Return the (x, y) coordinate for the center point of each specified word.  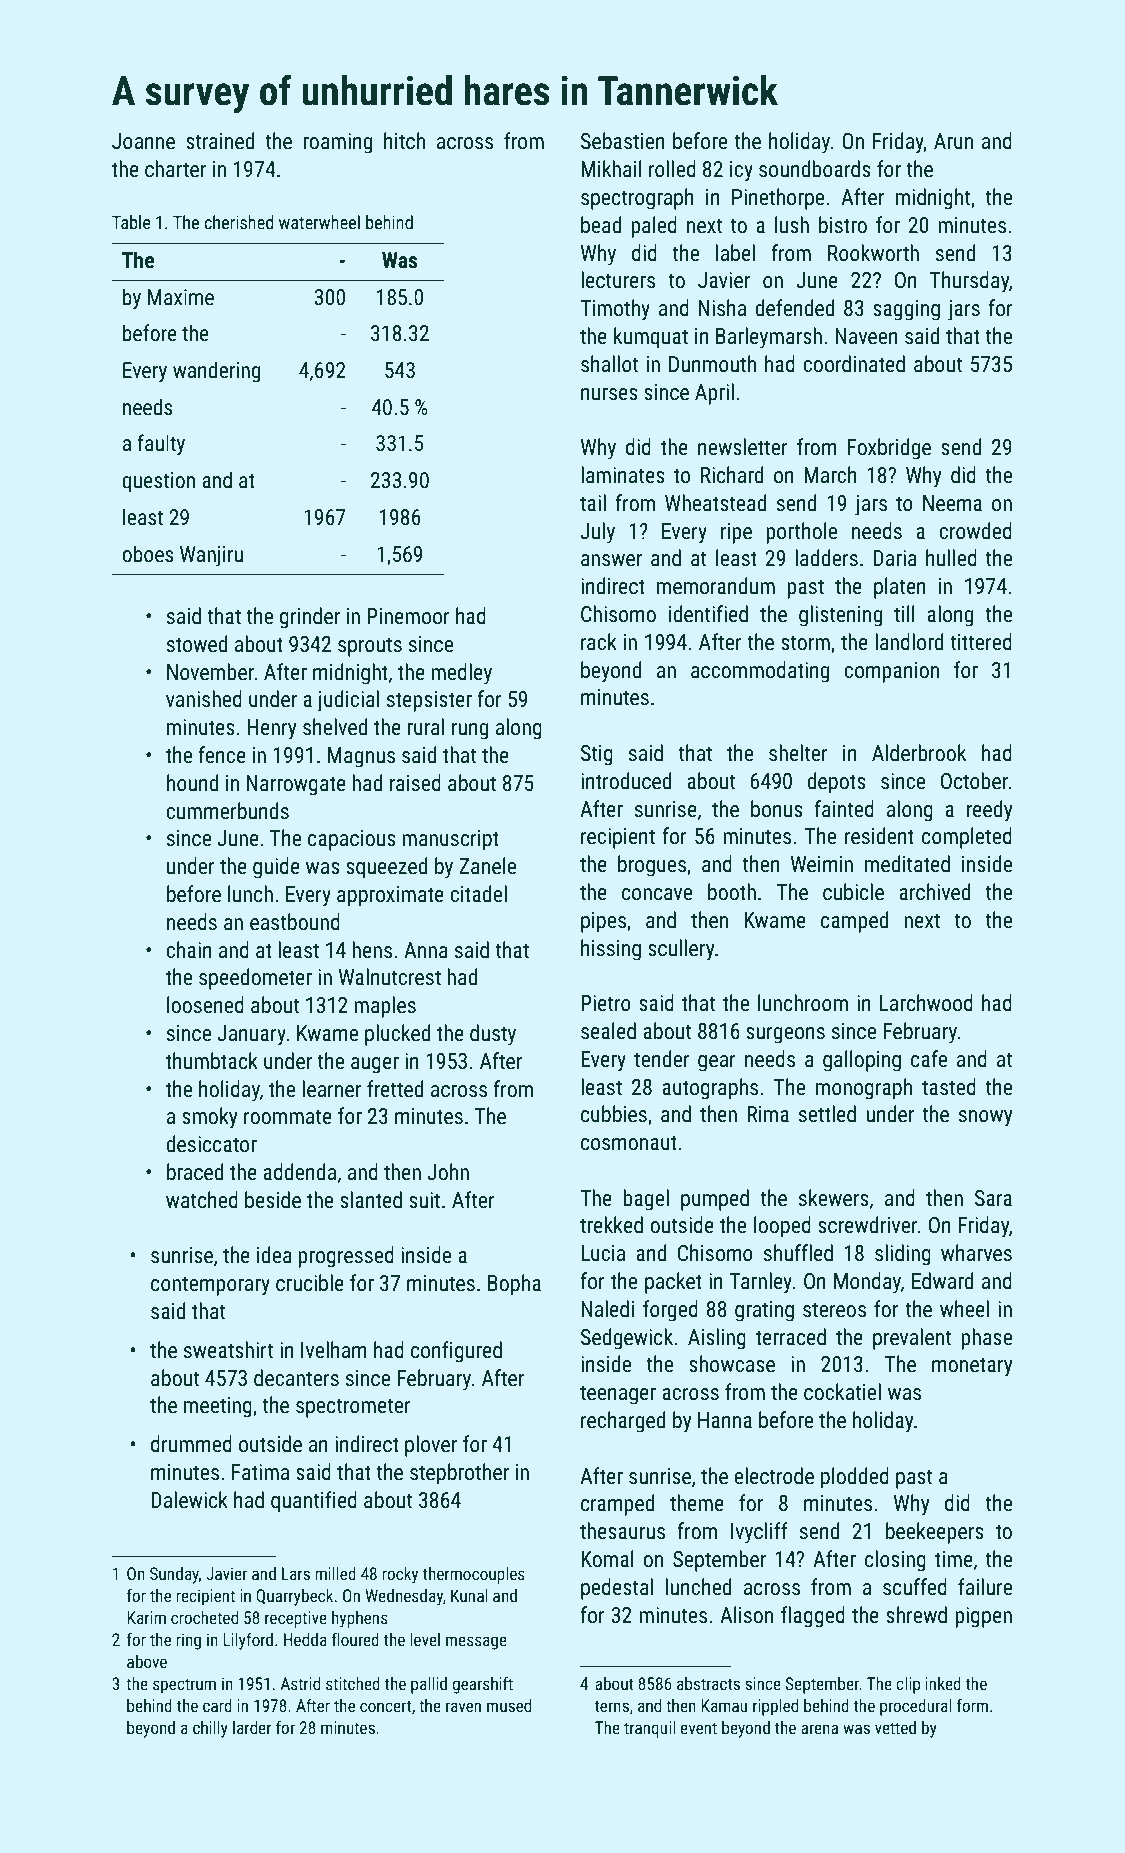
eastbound (295, 922)
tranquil (649, 1729)
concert (386, 1706)
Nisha (722, 308)
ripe (736, 533)
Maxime (181, 297)
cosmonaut (629, 1143)
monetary (972, 1367)
